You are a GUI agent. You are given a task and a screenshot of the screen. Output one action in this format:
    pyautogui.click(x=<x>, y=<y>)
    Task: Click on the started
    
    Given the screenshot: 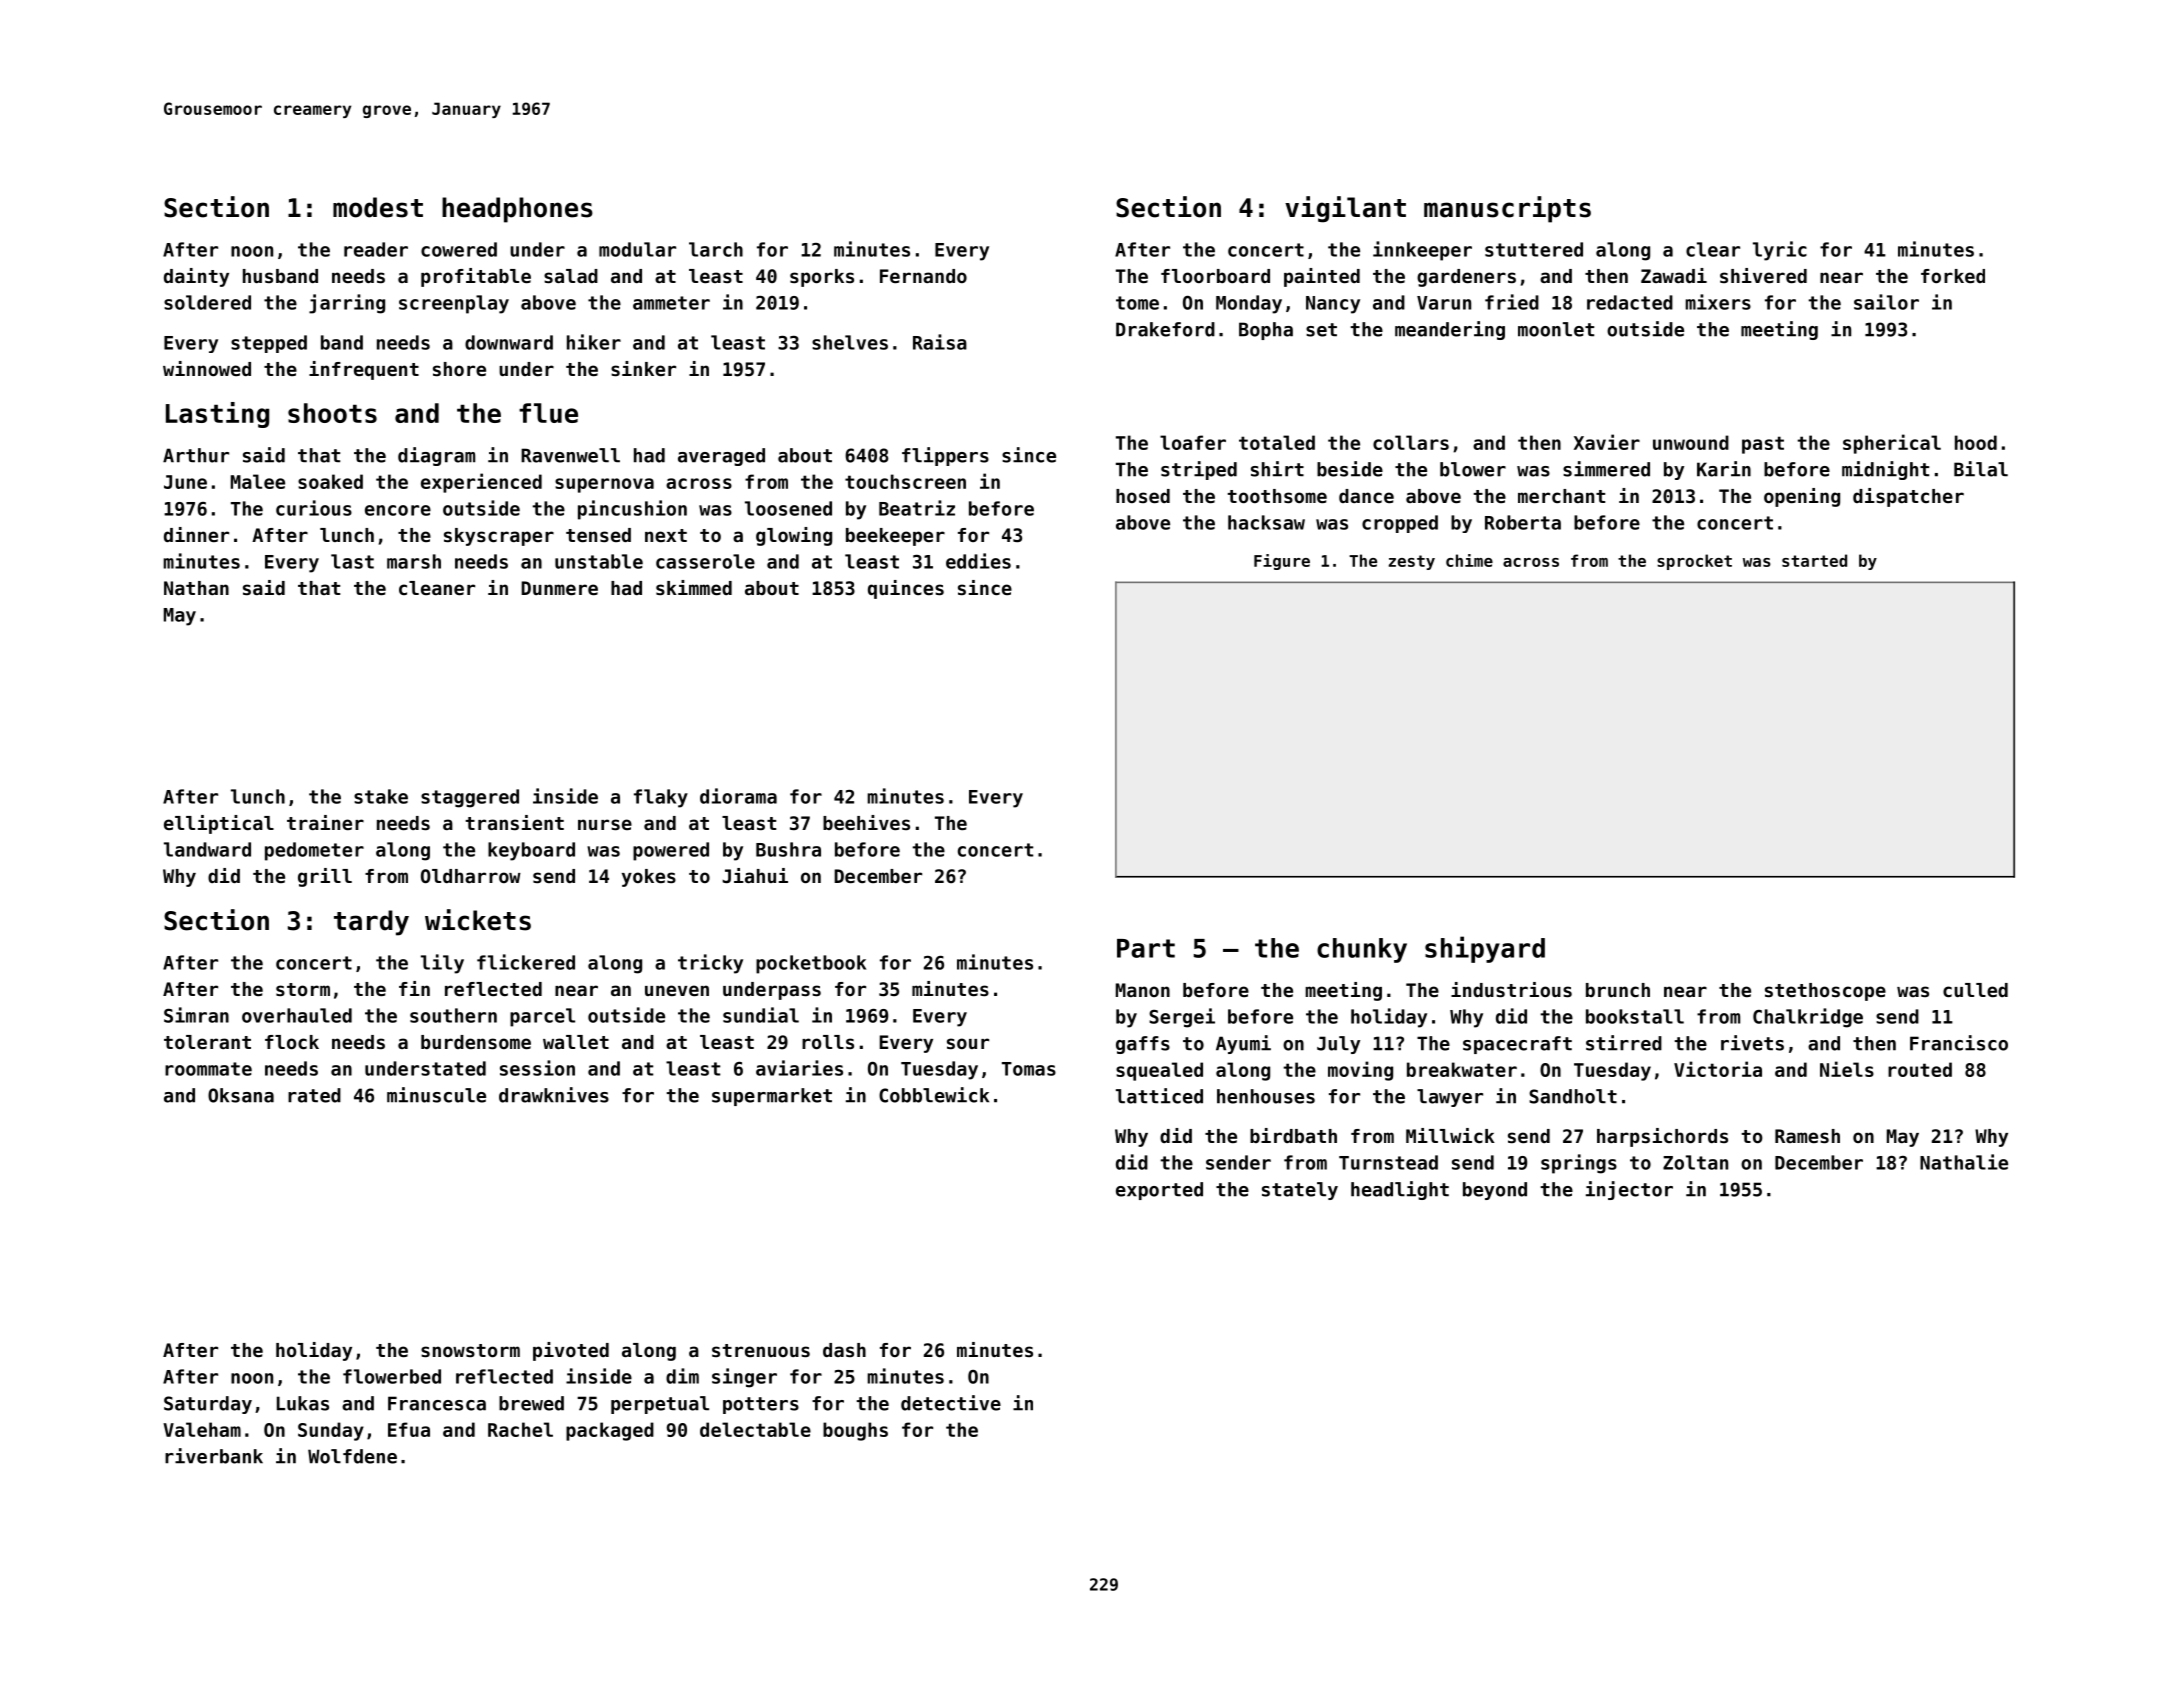 What is the action you would take?
    pyautogui.click(x=1814, y=560)
